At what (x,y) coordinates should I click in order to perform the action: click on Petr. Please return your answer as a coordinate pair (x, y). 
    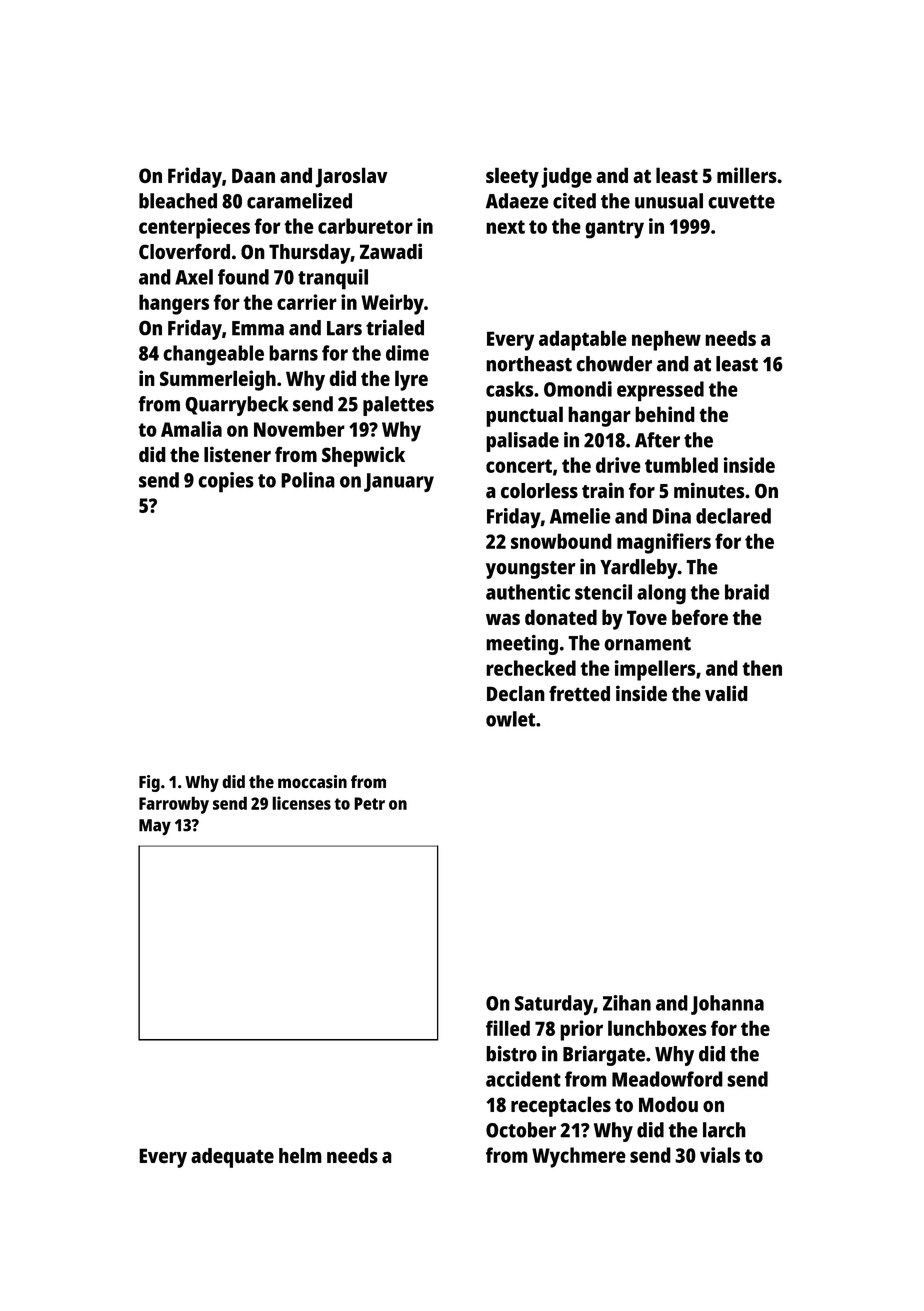
    Looking at the image, I should click on (369, 803).
